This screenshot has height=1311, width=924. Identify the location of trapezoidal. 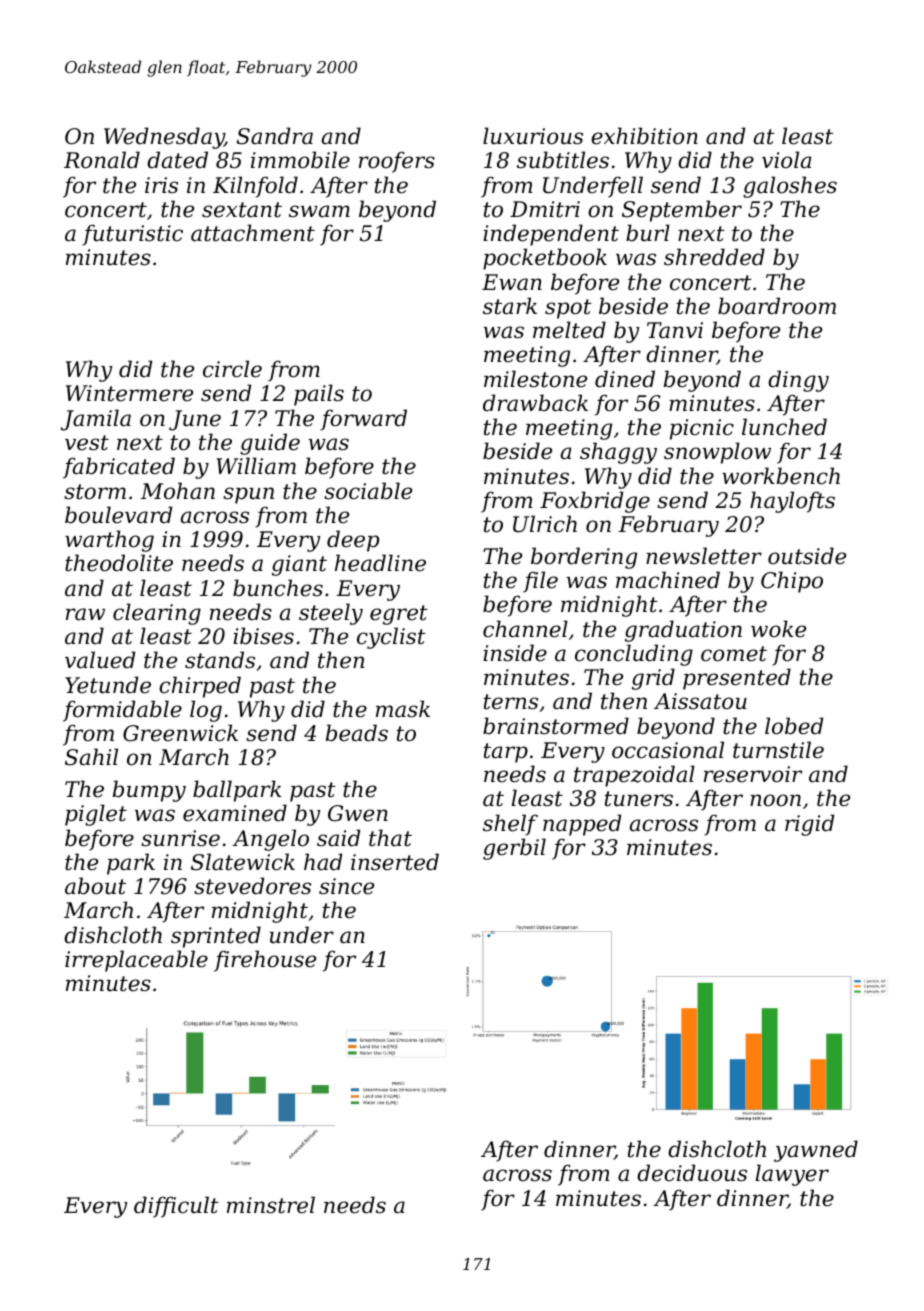
(634, 776).
